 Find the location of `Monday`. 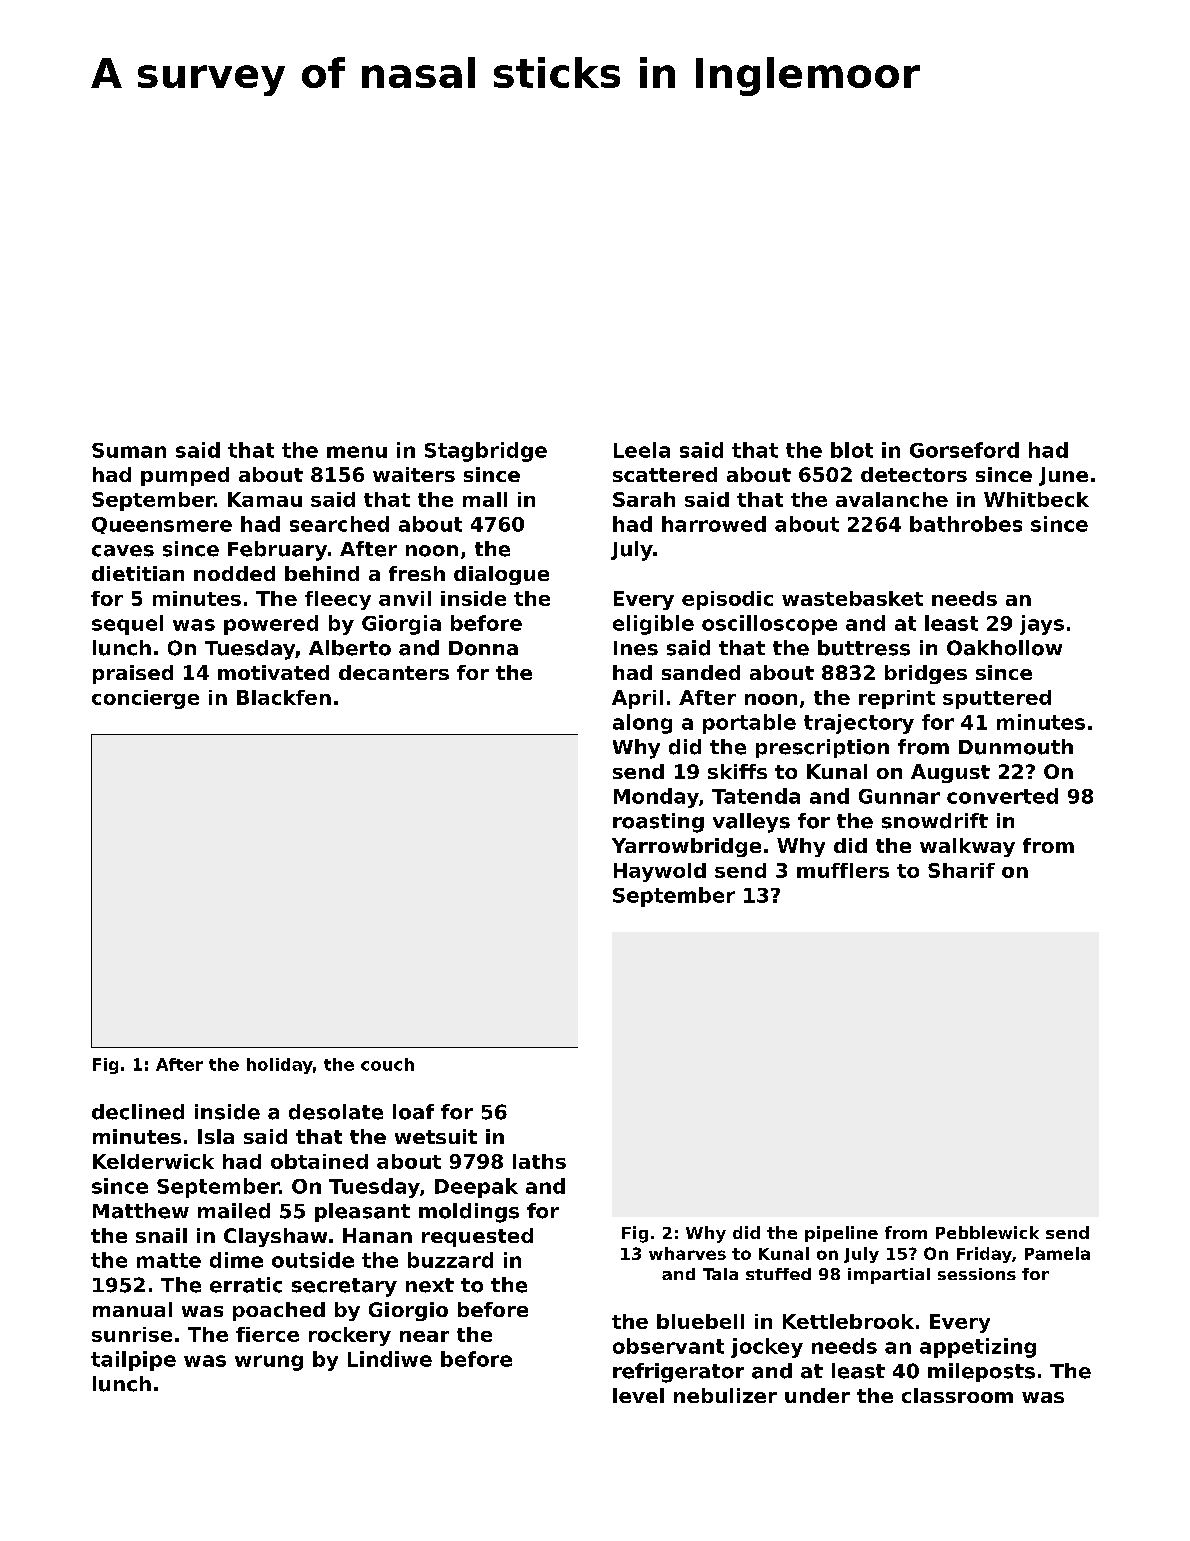

Monday is located at coordinates (656, 798).
